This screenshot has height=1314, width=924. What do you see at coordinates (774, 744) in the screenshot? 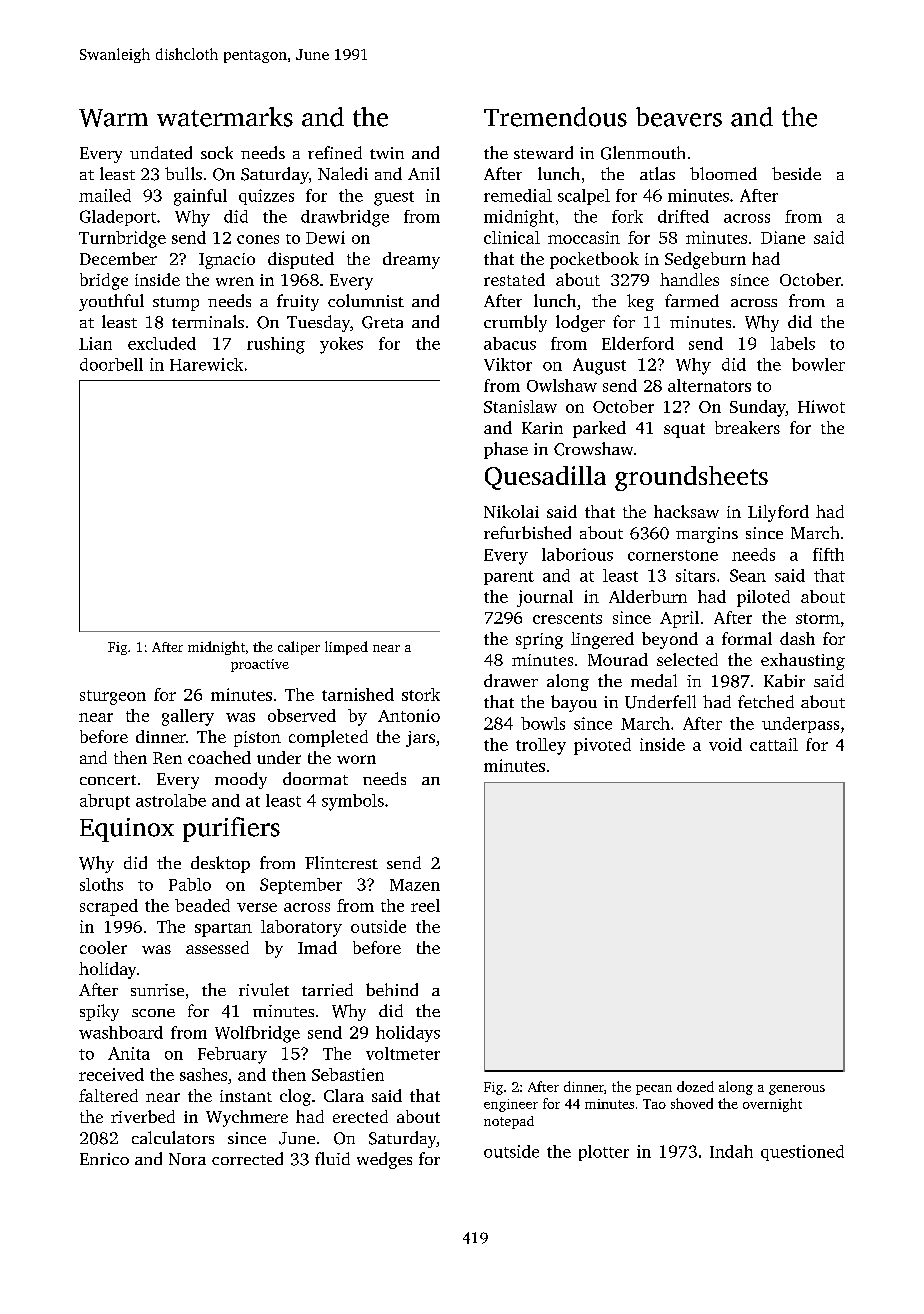
I see `cattail` at bounding box center [774, 744].
